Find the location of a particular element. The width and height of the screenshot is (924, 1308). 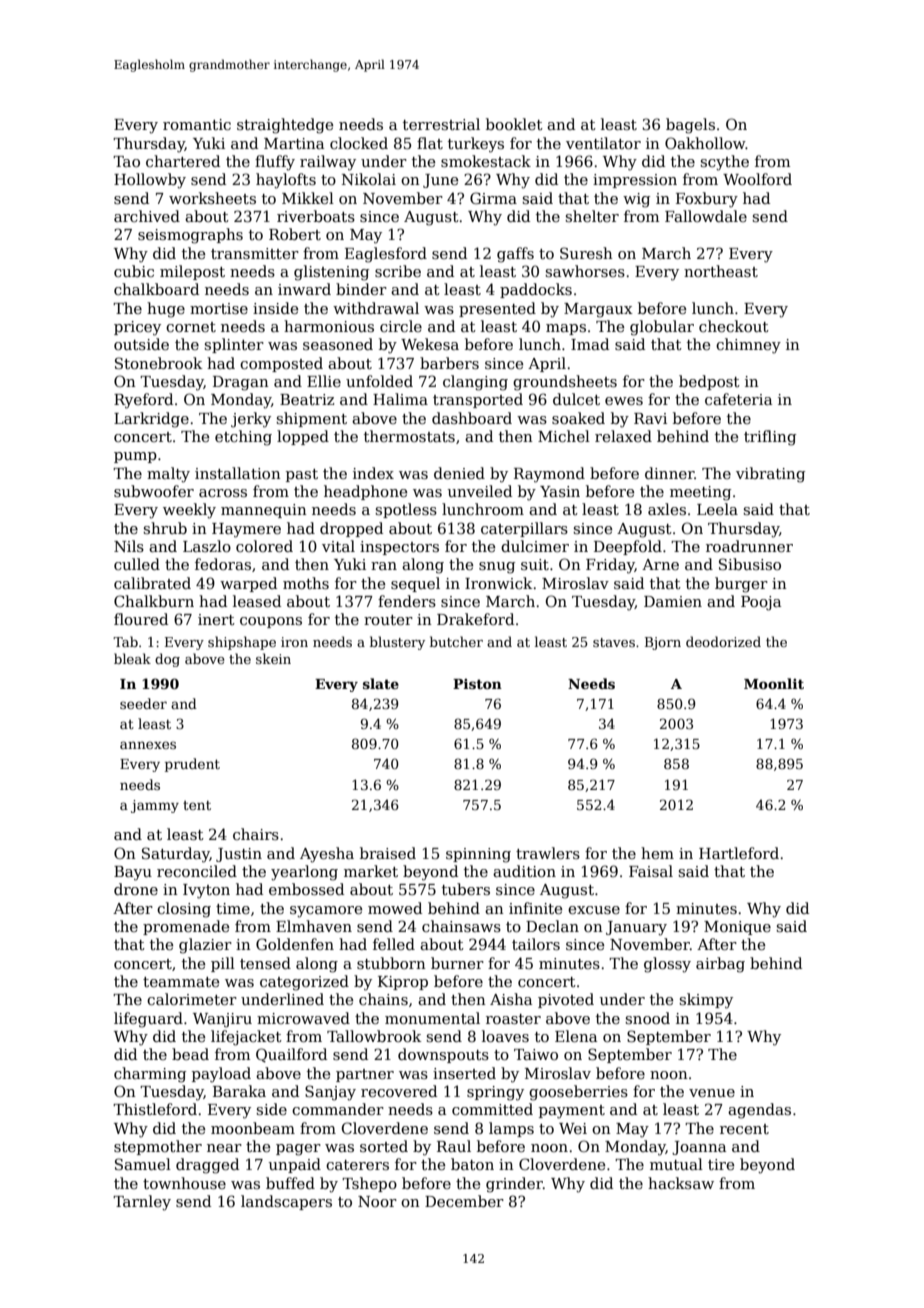

Hartleford is located at coordinates (739, 853).
